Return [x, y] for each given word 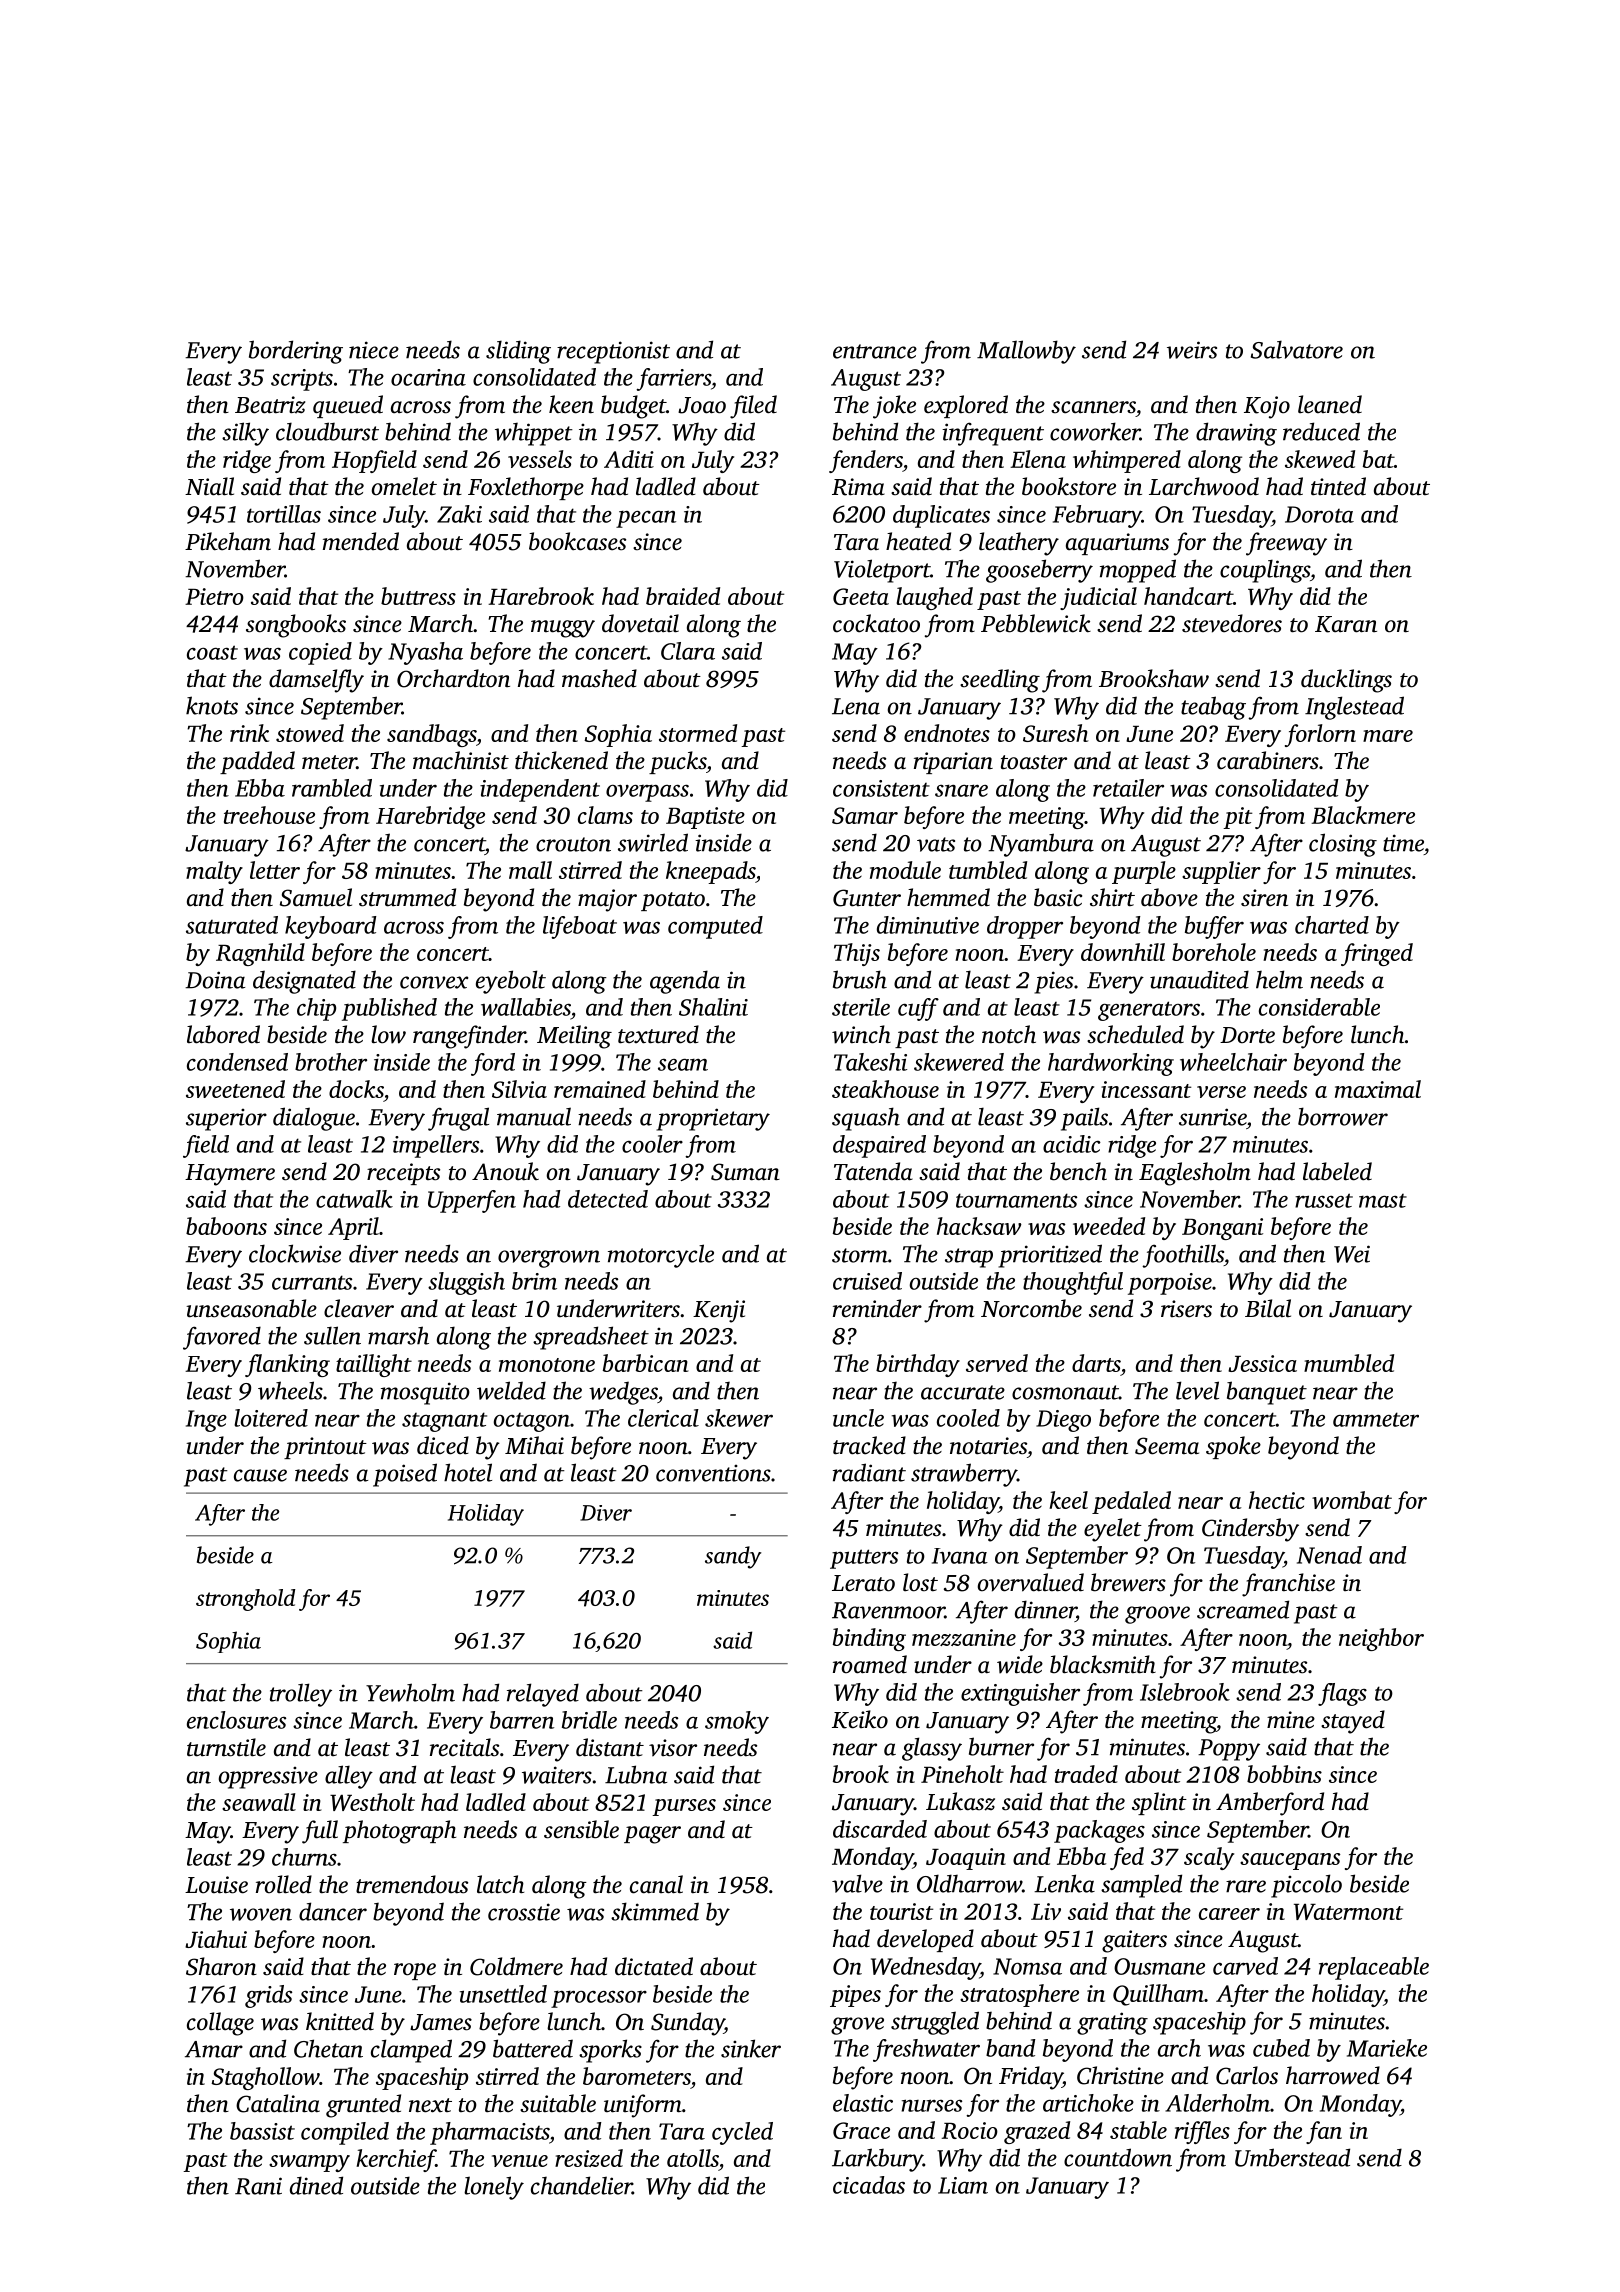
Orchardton [453, 678]
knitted [340, 2021]
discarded [880, 1829]
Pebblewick [1036, 623]
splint [1159, 1803]
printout [325, 1448]
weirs [1192, 350]
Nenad [1329, 1555]
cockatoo [876, 623]
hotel [468, 1472]
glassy [932, 1749]
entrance [875, 351]
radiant [869, 1472]
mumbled [1349, 1363]
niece [374, 350]
